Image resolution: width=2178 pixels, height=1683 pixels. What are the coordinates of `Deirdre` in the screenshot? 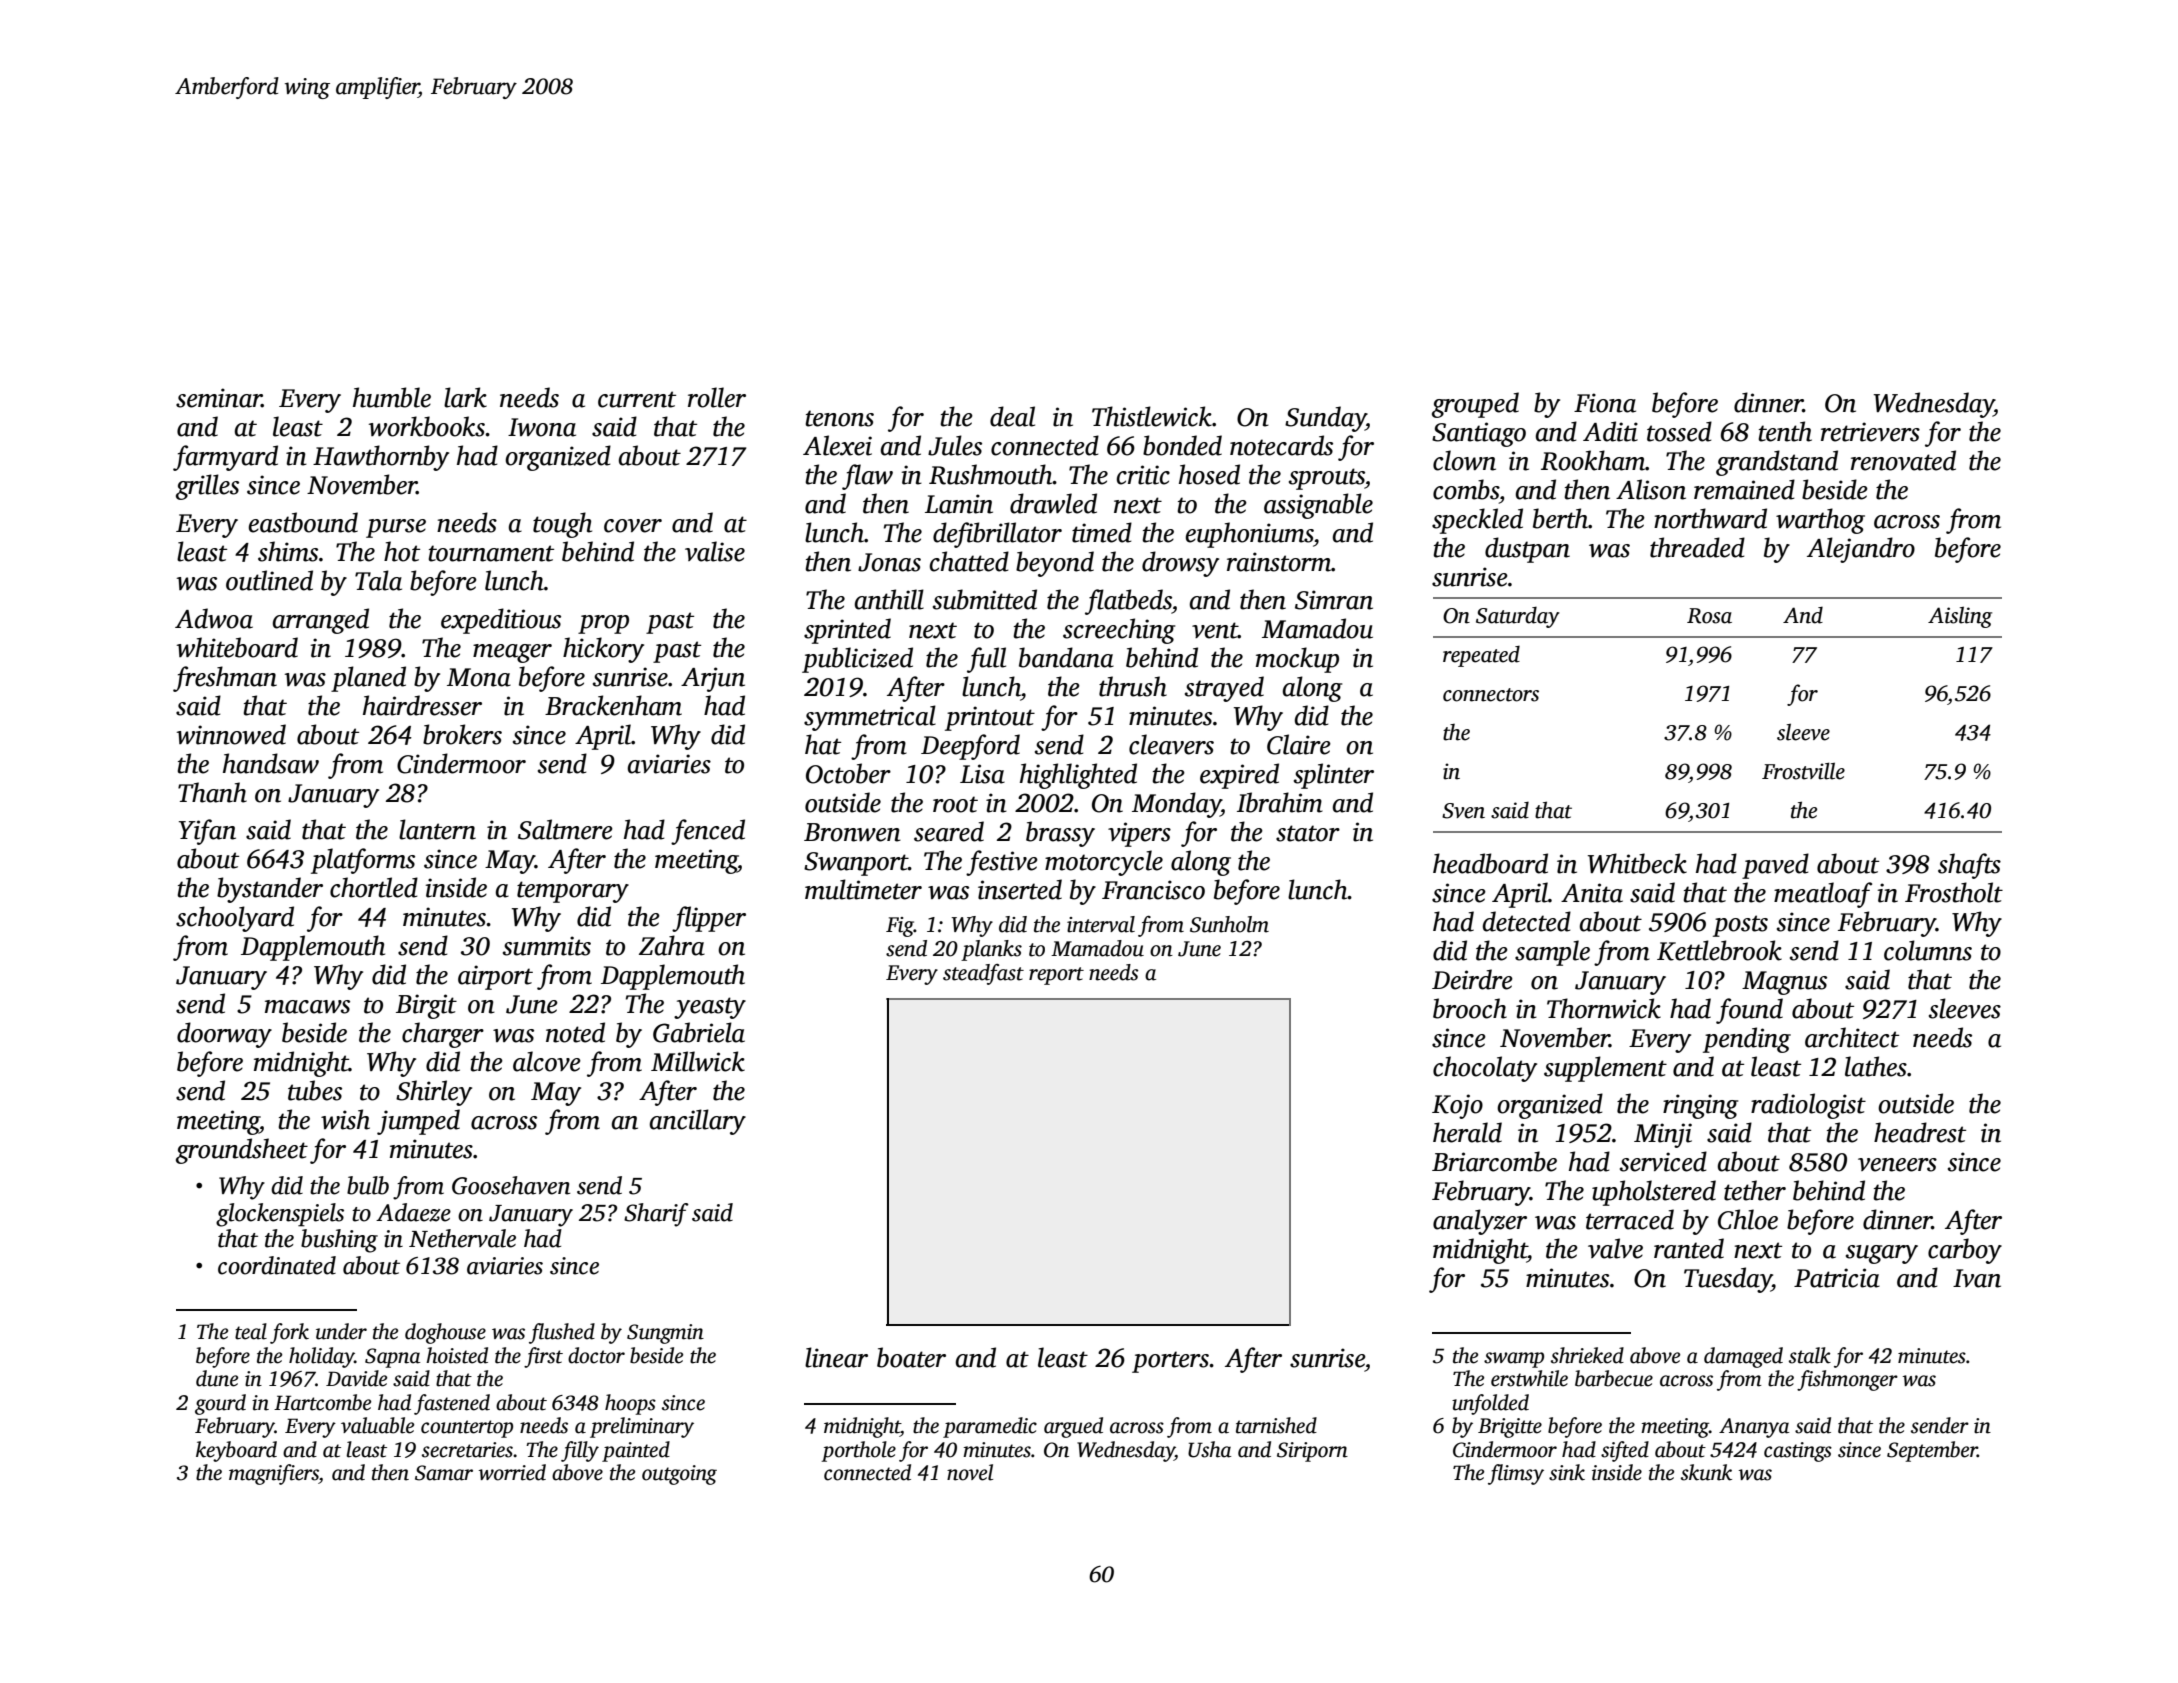 It's located at (1472, 979).
